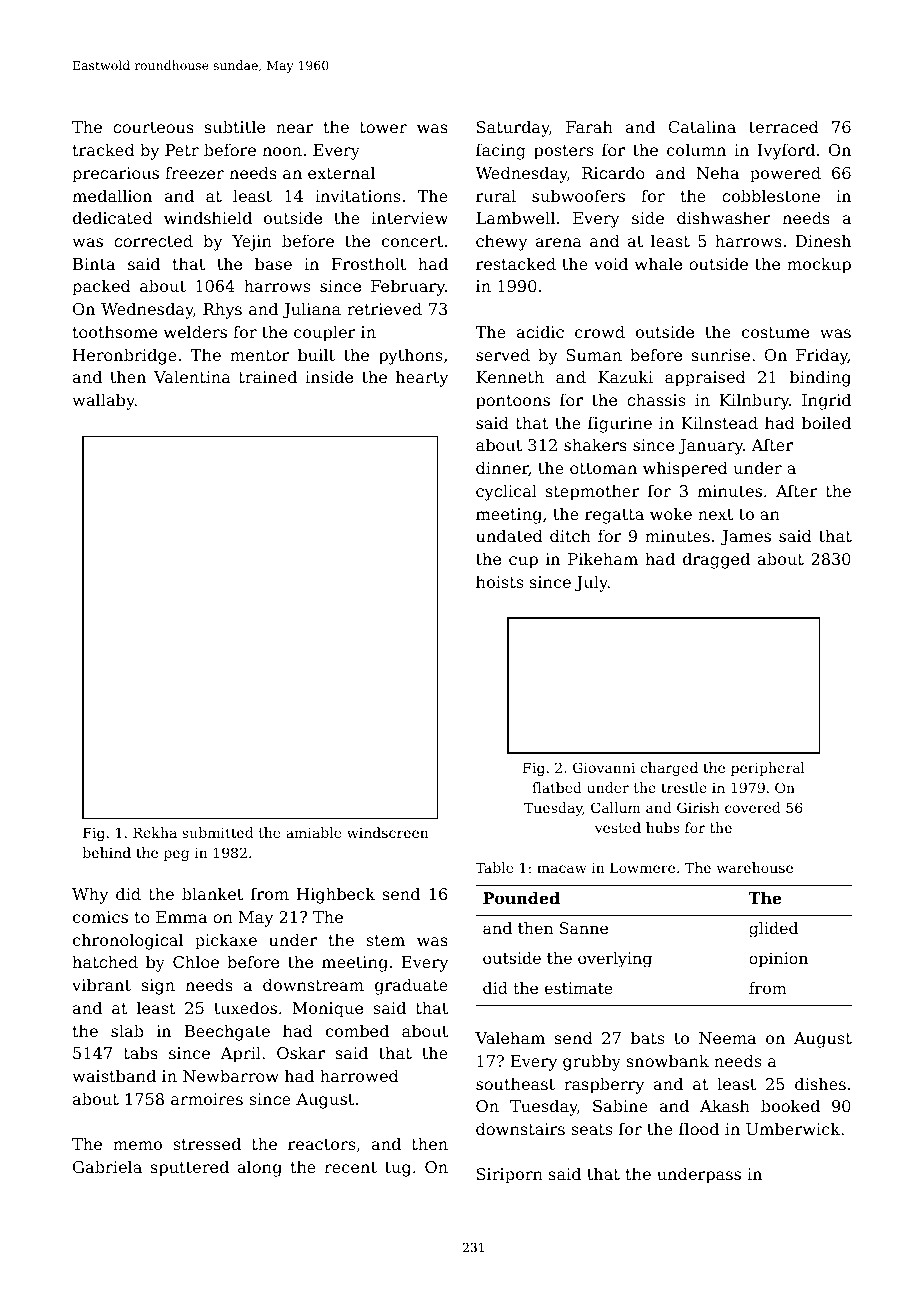 The height and width of the screenshot is (1314, 924). Describe the element at coordinates (260, 1168) in the screenshot. I see `along` at that location.
